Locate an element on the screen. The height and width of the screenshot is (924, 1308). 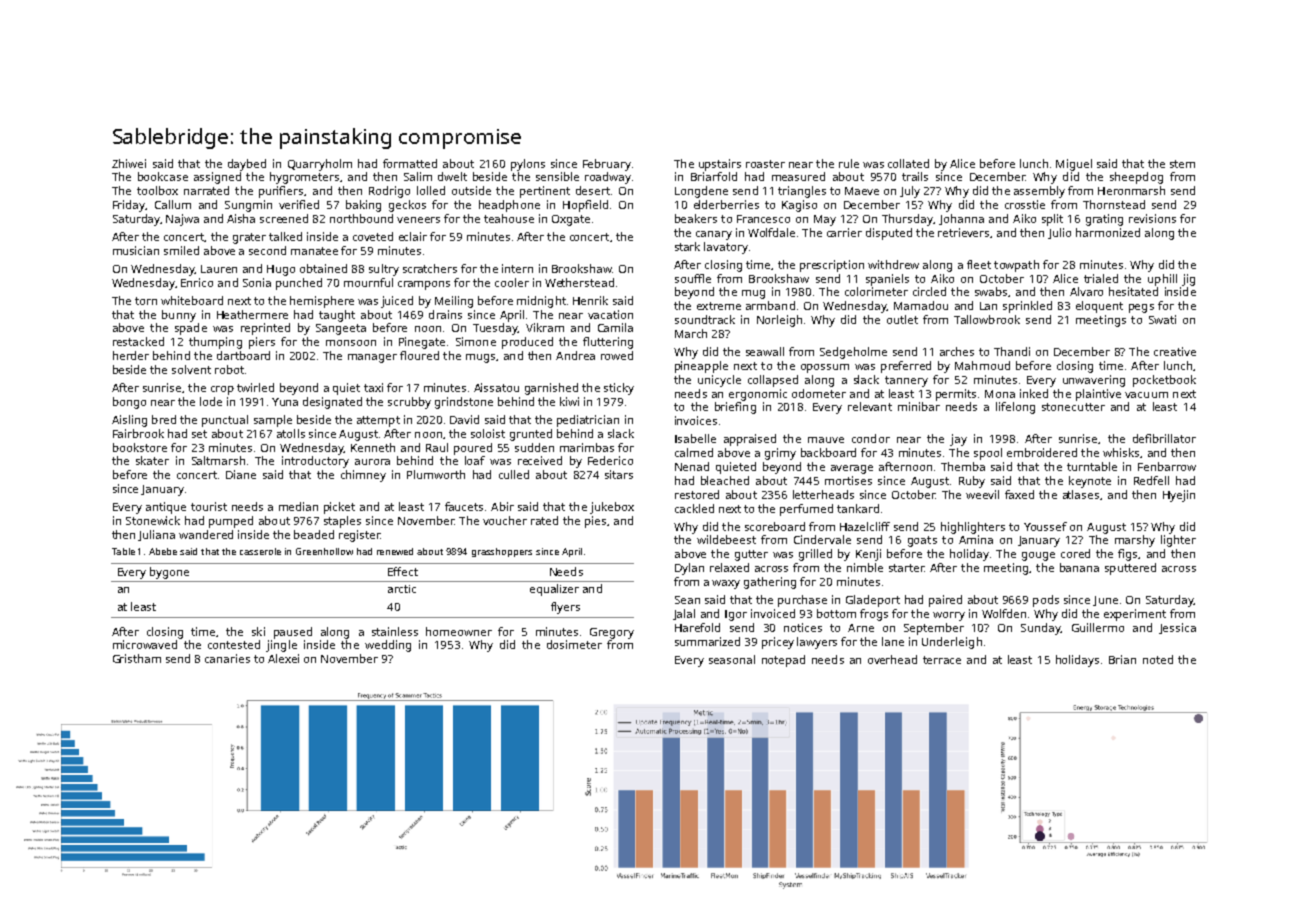
preferred is located at coordinates (906, 367).
